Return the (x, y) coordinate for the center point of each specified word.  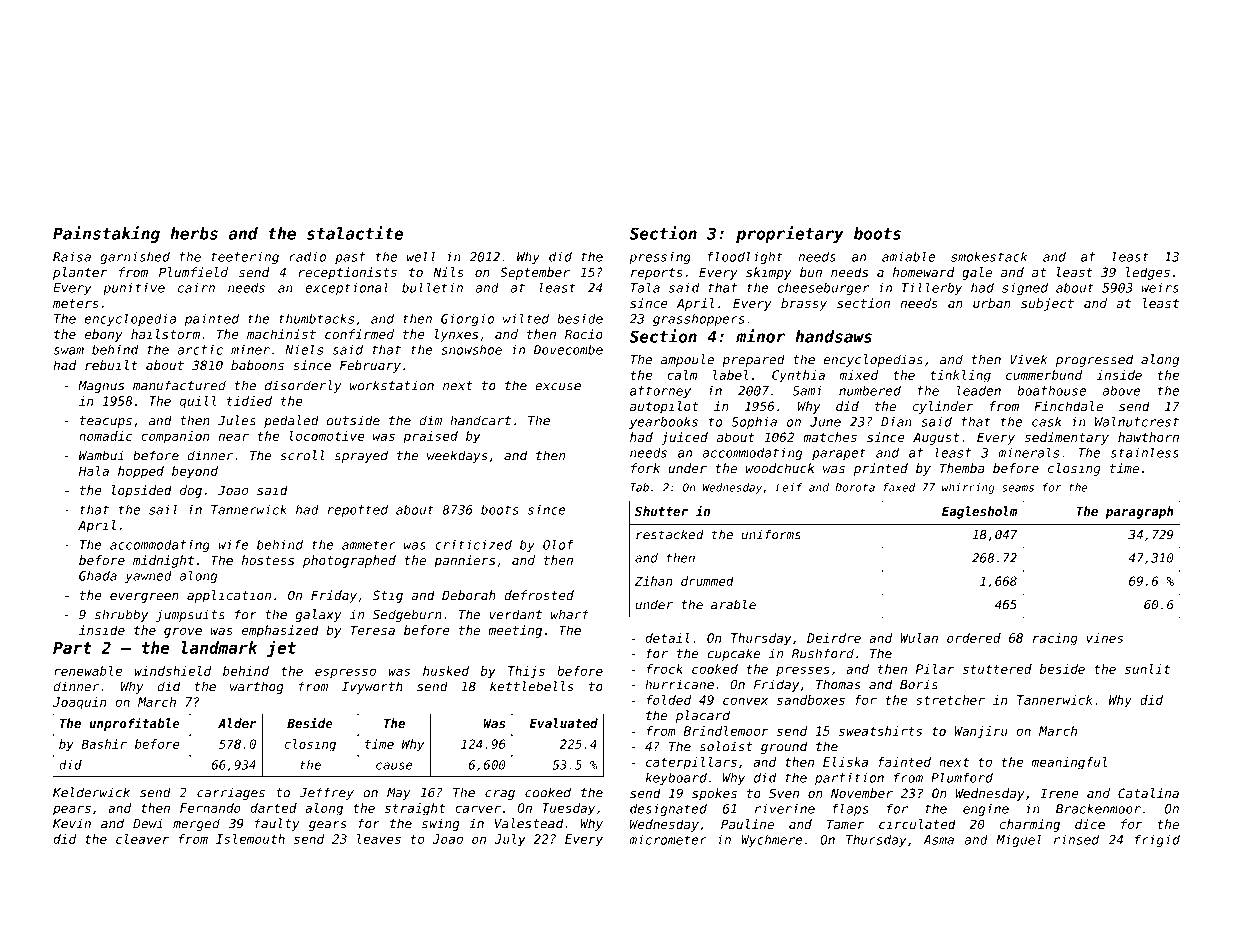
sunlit (1147, 669)
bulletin (432, 287)
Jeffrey (326, 793)
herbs (194, 233)
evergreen (144, 598)
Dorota (855, 487)
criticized (473, 545)
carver (478, 809)
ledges (1148, 273)
